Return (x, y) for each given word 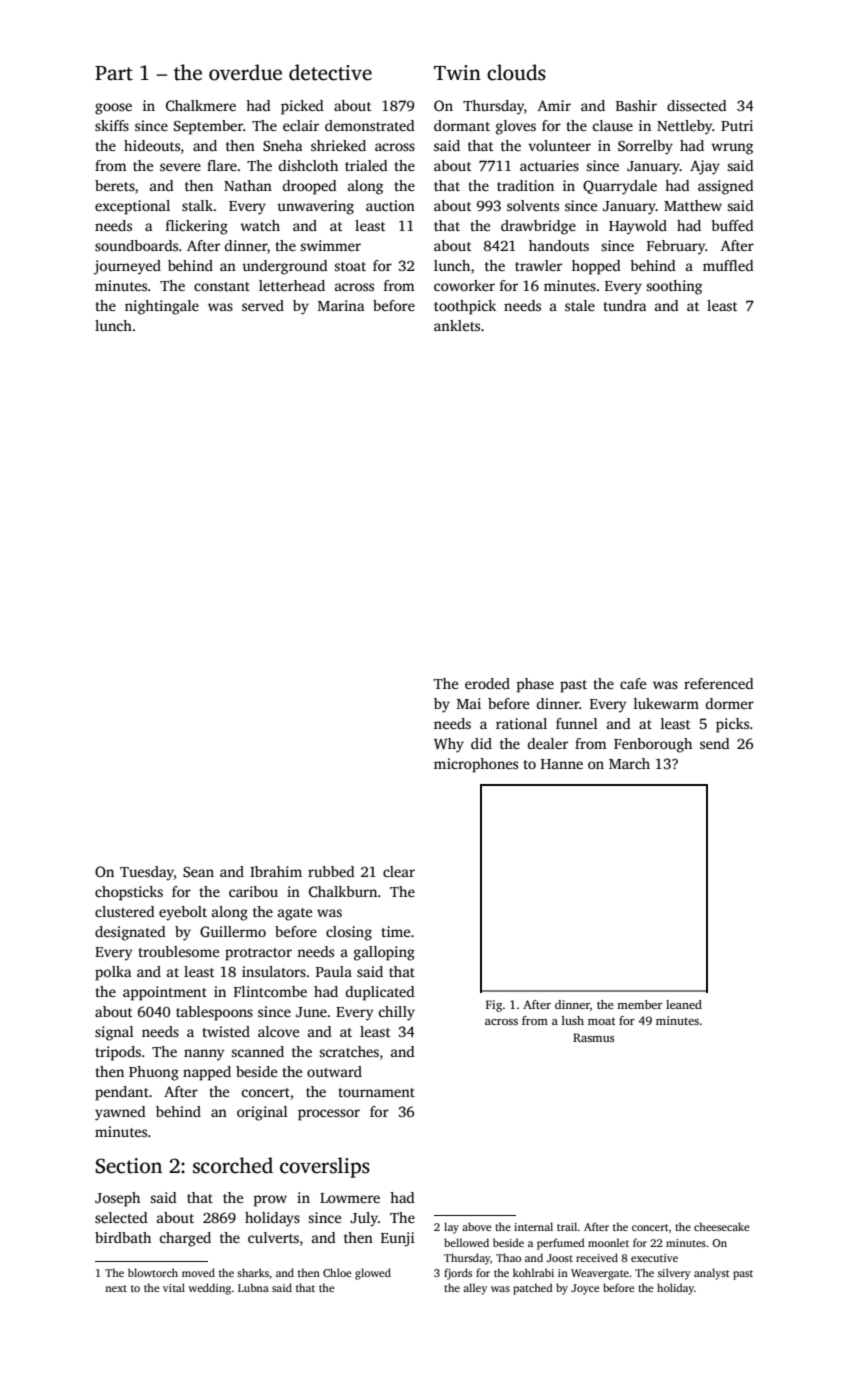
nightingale (162, 307)
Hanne (562, 764)
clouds (516, 72)
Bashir (636, 105)
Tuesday (147, 873)
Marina (341, 305)
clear (399, 871)
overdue (245, 72)
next (116, 1288)
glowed (373, 1274)
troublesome (178, 951)
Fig (494, 1006)
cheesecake (721, 1226)
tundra (625, 305)
